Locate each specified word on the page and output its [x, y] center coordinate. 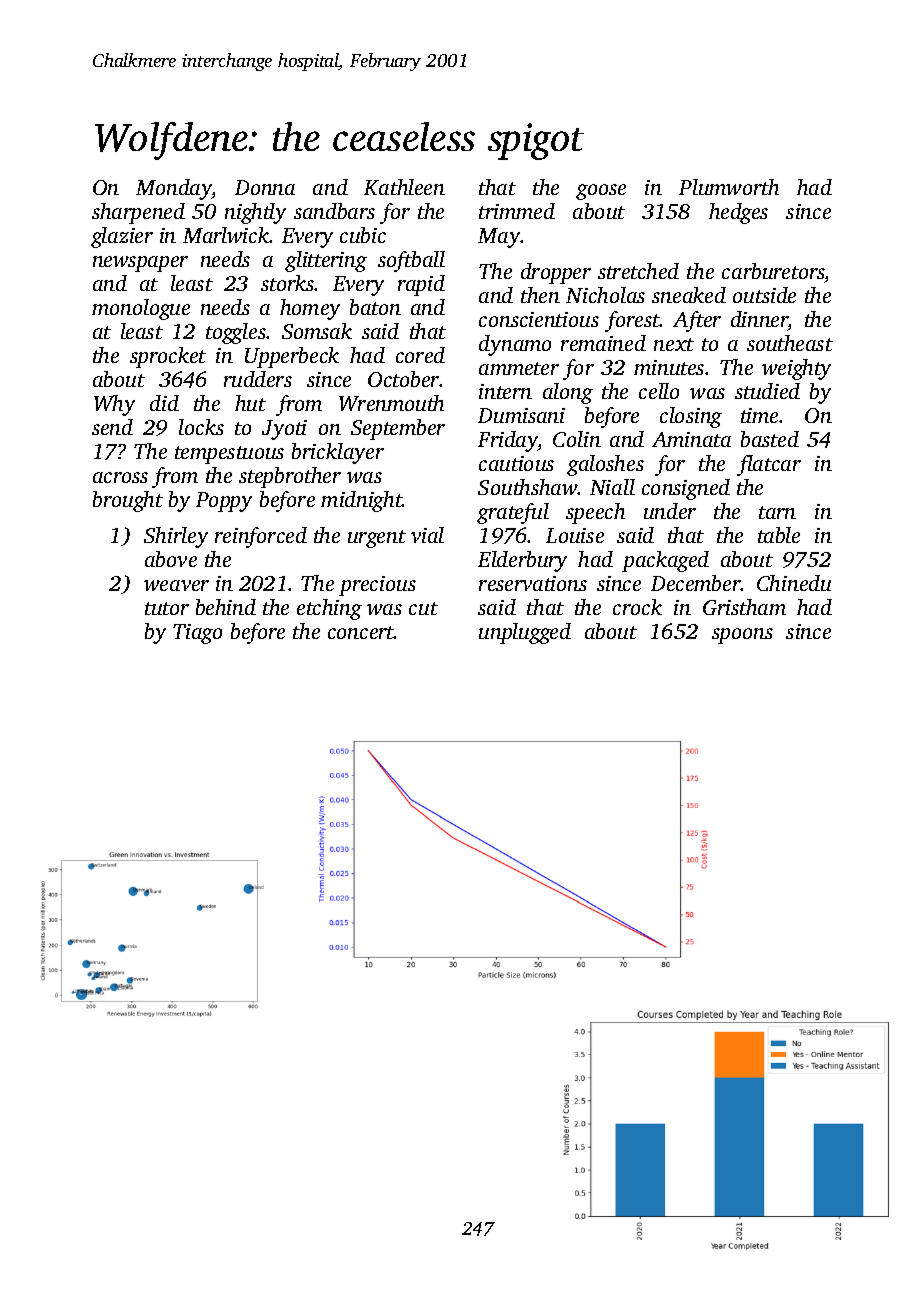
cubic [363, 235]
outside [764, 295]
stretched [638, 271]
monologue [141, 309]
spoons [742, 636]
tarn [777, 512]
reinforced [261, 537]
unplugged [525, 633]
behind [226, 607]
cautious [516, 463]
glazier [122, 237]
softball [411, 261]
